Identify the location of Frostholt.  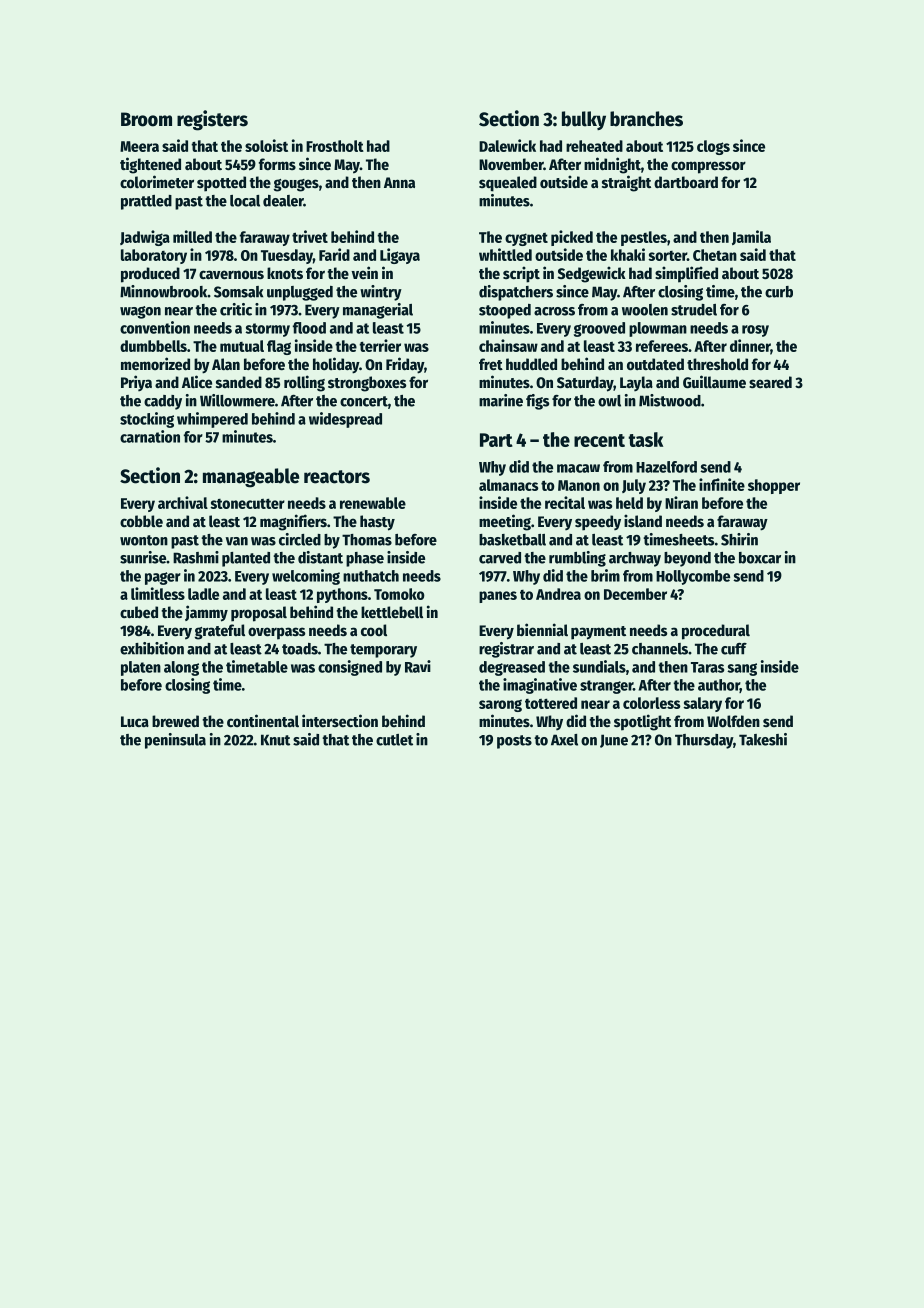
(335, 146).
